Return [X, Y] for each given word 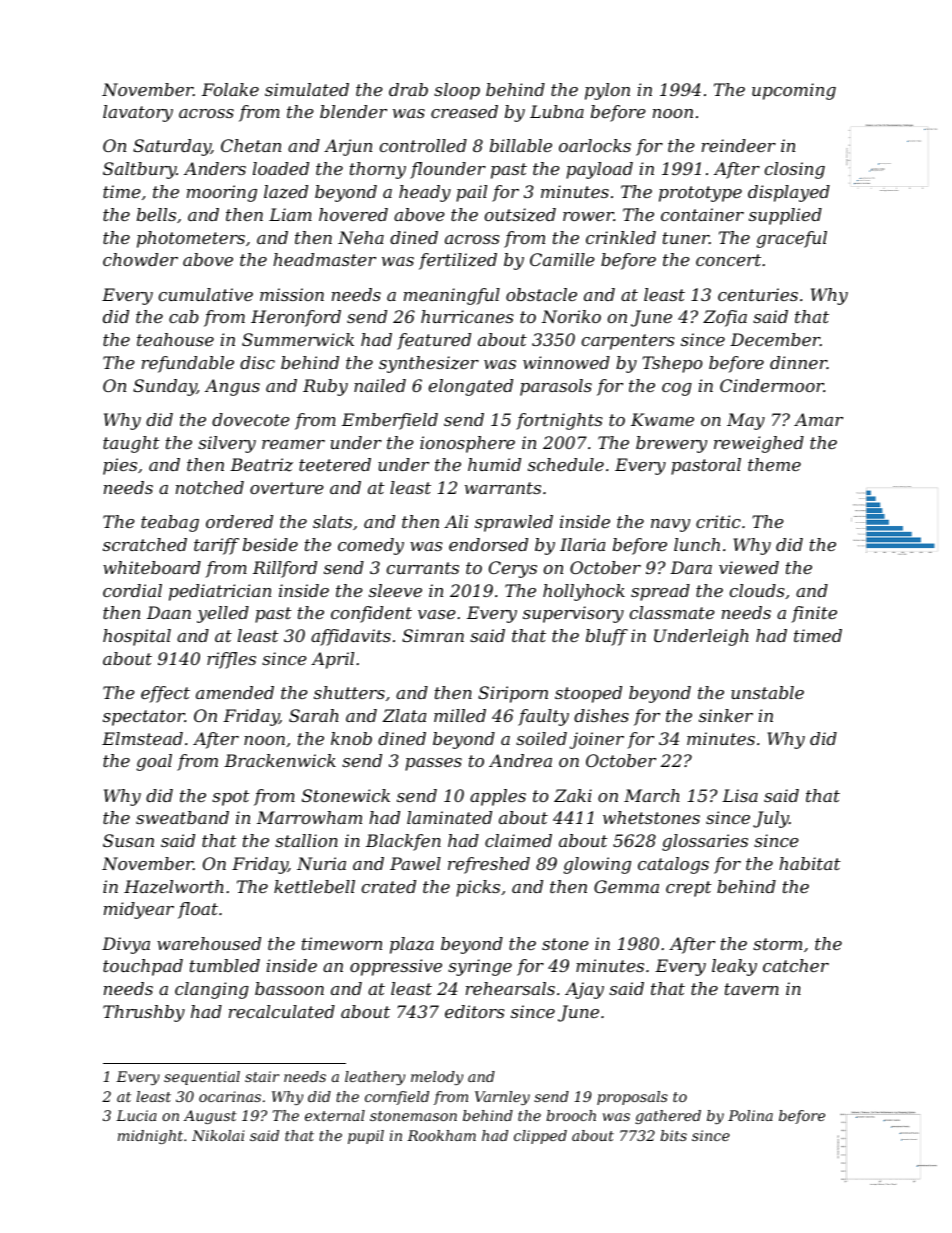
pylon [607, 91]
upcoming [794, 91]
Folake [230, 89]
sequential [202, 1078]
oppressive [396, 967]
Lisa [740, 795]
